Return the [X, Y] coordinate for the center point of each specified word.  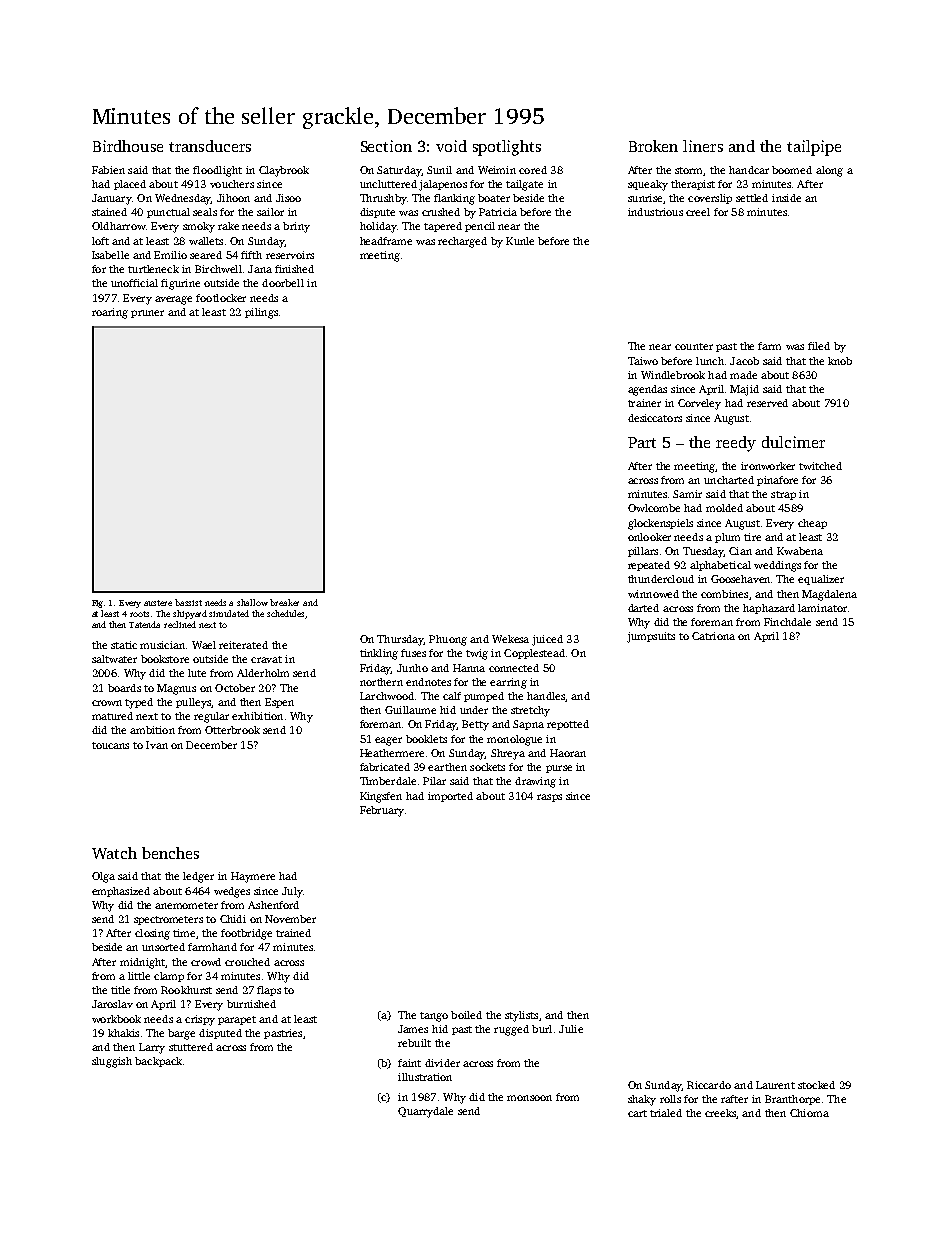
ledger [198, 877]
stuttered [191, 1047]
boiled [466, 1015]
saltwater [114, 659]
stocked [816, 1085]
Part [642, 442]
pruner [147, 314]
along [829, 171]
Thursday [400, 640]
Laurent [775, 1085]
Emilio [170, 255]
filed [819, 346]
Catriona [713, 636]
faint [409, 1063]
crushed [441, 212]
